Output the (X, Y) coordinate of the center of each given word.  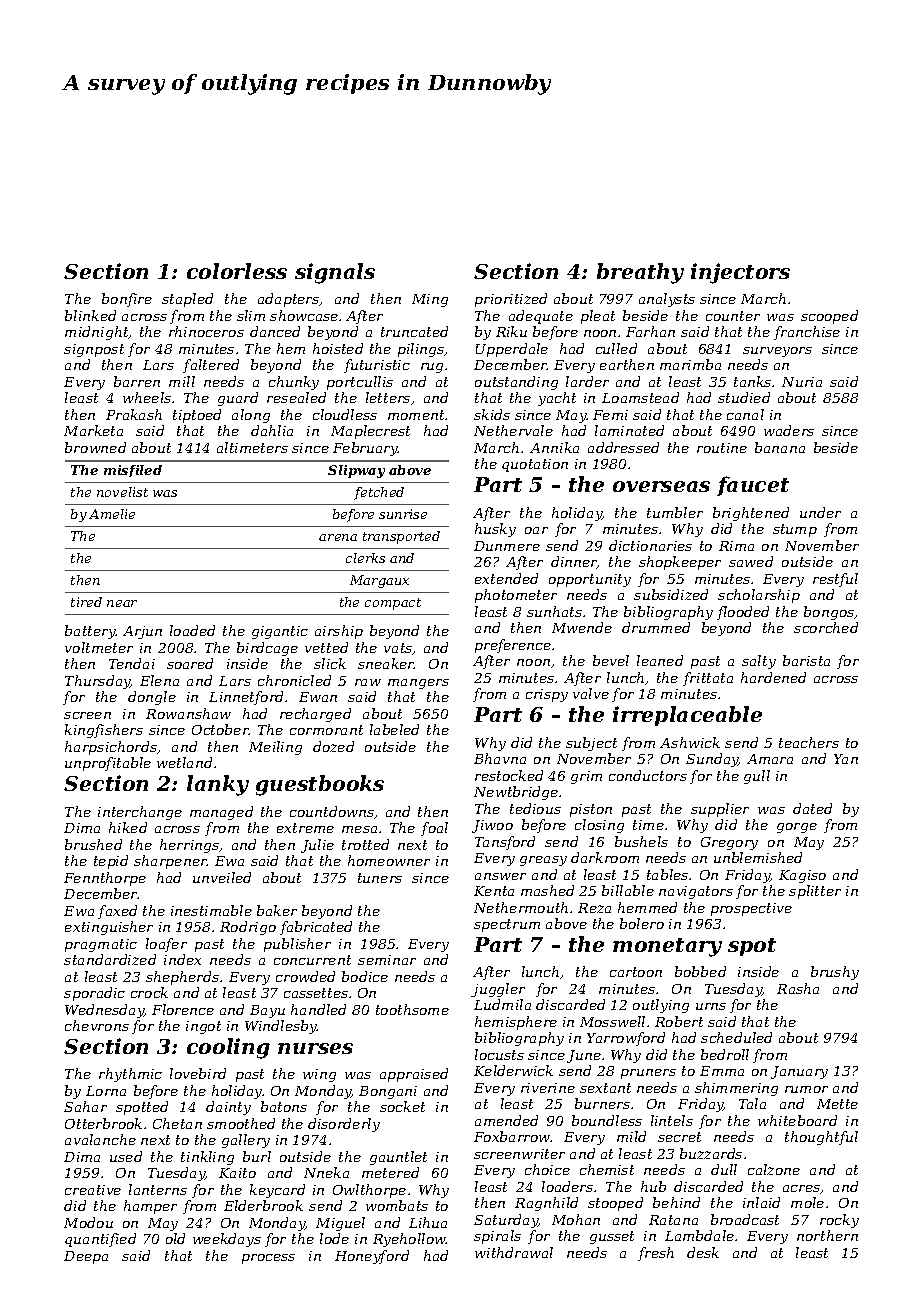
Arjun (142, 632)
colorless (237, 271)
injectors (740, 273)
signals (335, 273)
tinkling (207, 1158)
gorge (797, 828)
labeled (394, 729)
